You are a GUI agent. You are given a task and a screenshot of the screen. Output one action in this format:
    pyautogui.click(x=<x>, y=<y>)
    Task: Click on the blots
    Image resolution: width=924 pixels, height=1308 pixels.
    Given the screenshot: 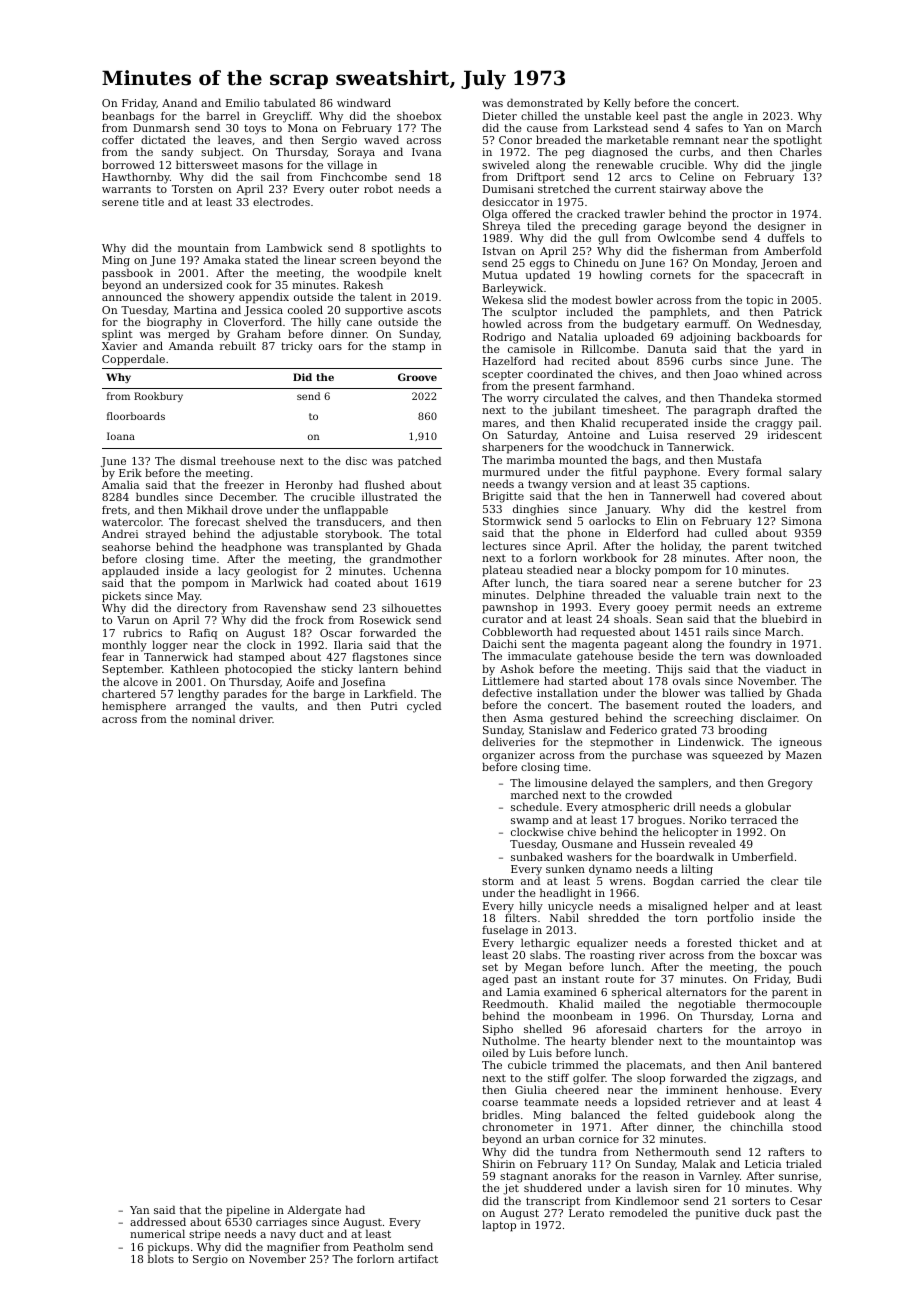 What is the action you would take?
    pyautogui.click(x=161, y=1258)
